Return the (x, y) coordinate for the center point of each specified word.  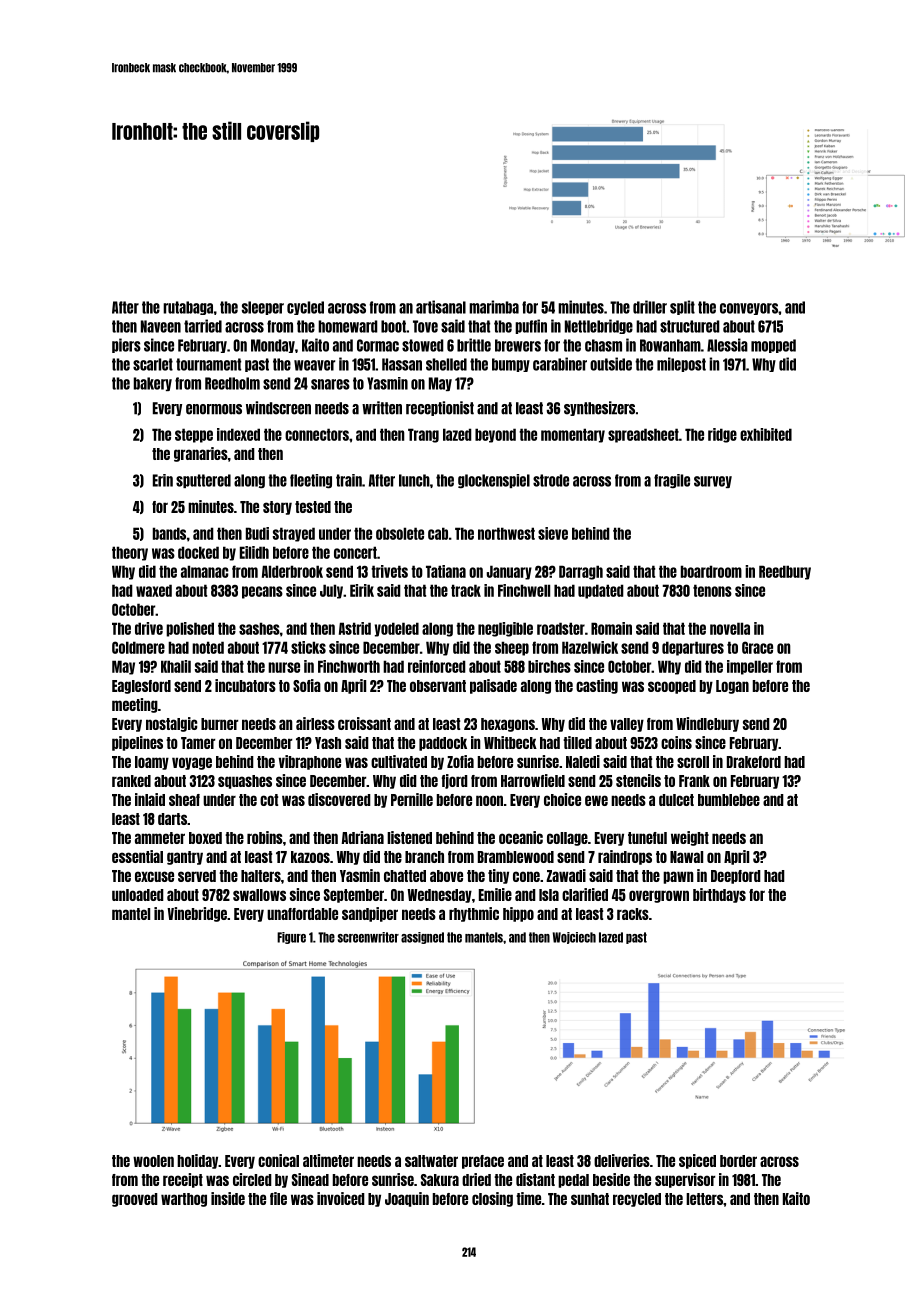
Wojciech (574, 938)
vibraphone (310, 762)
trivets (389, 571)
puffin (531, 326)
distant (535, 1179)
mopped (773, 346)
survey (713, 482)
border (738, 1161)
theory (130, 553)
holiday (197, 1161)
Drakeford (754, 762)
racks (633, 914)
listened (409, 837)
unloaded (138, 895)
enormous (214, 409)
